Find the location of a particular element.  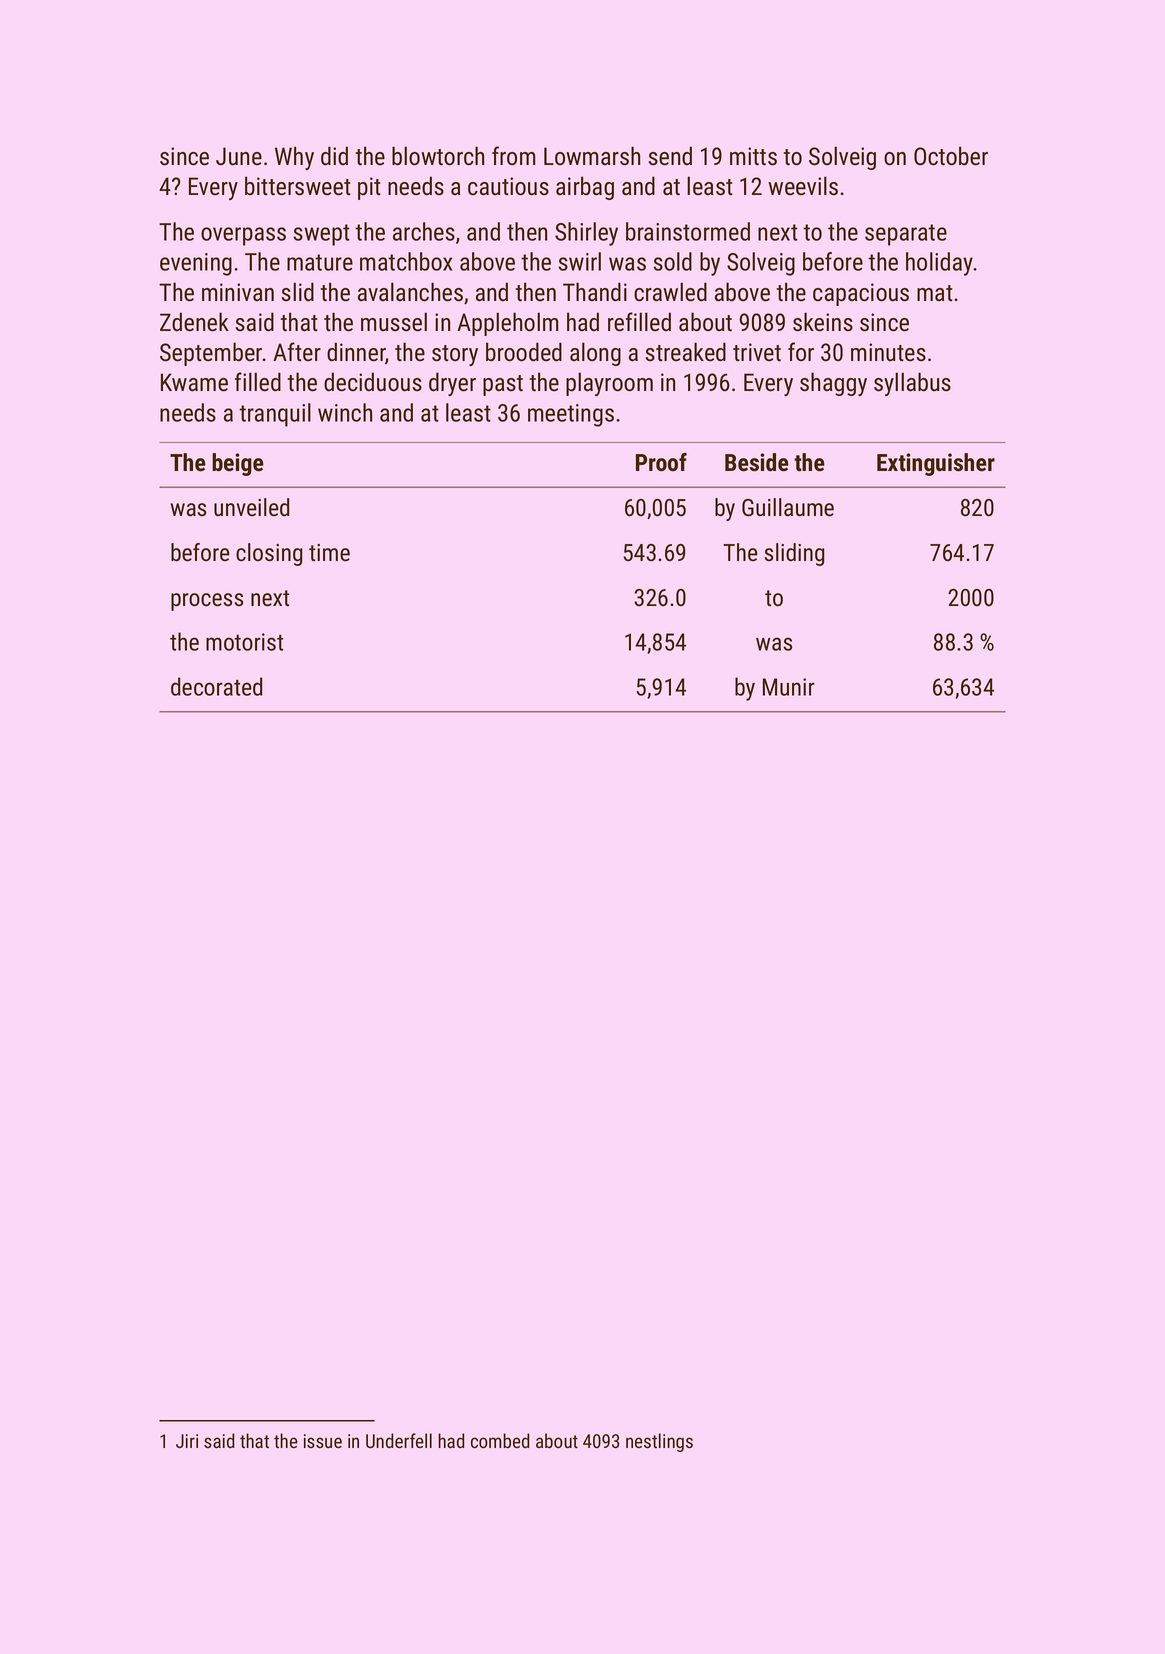

playroom is located at coordinates (609, 384).
